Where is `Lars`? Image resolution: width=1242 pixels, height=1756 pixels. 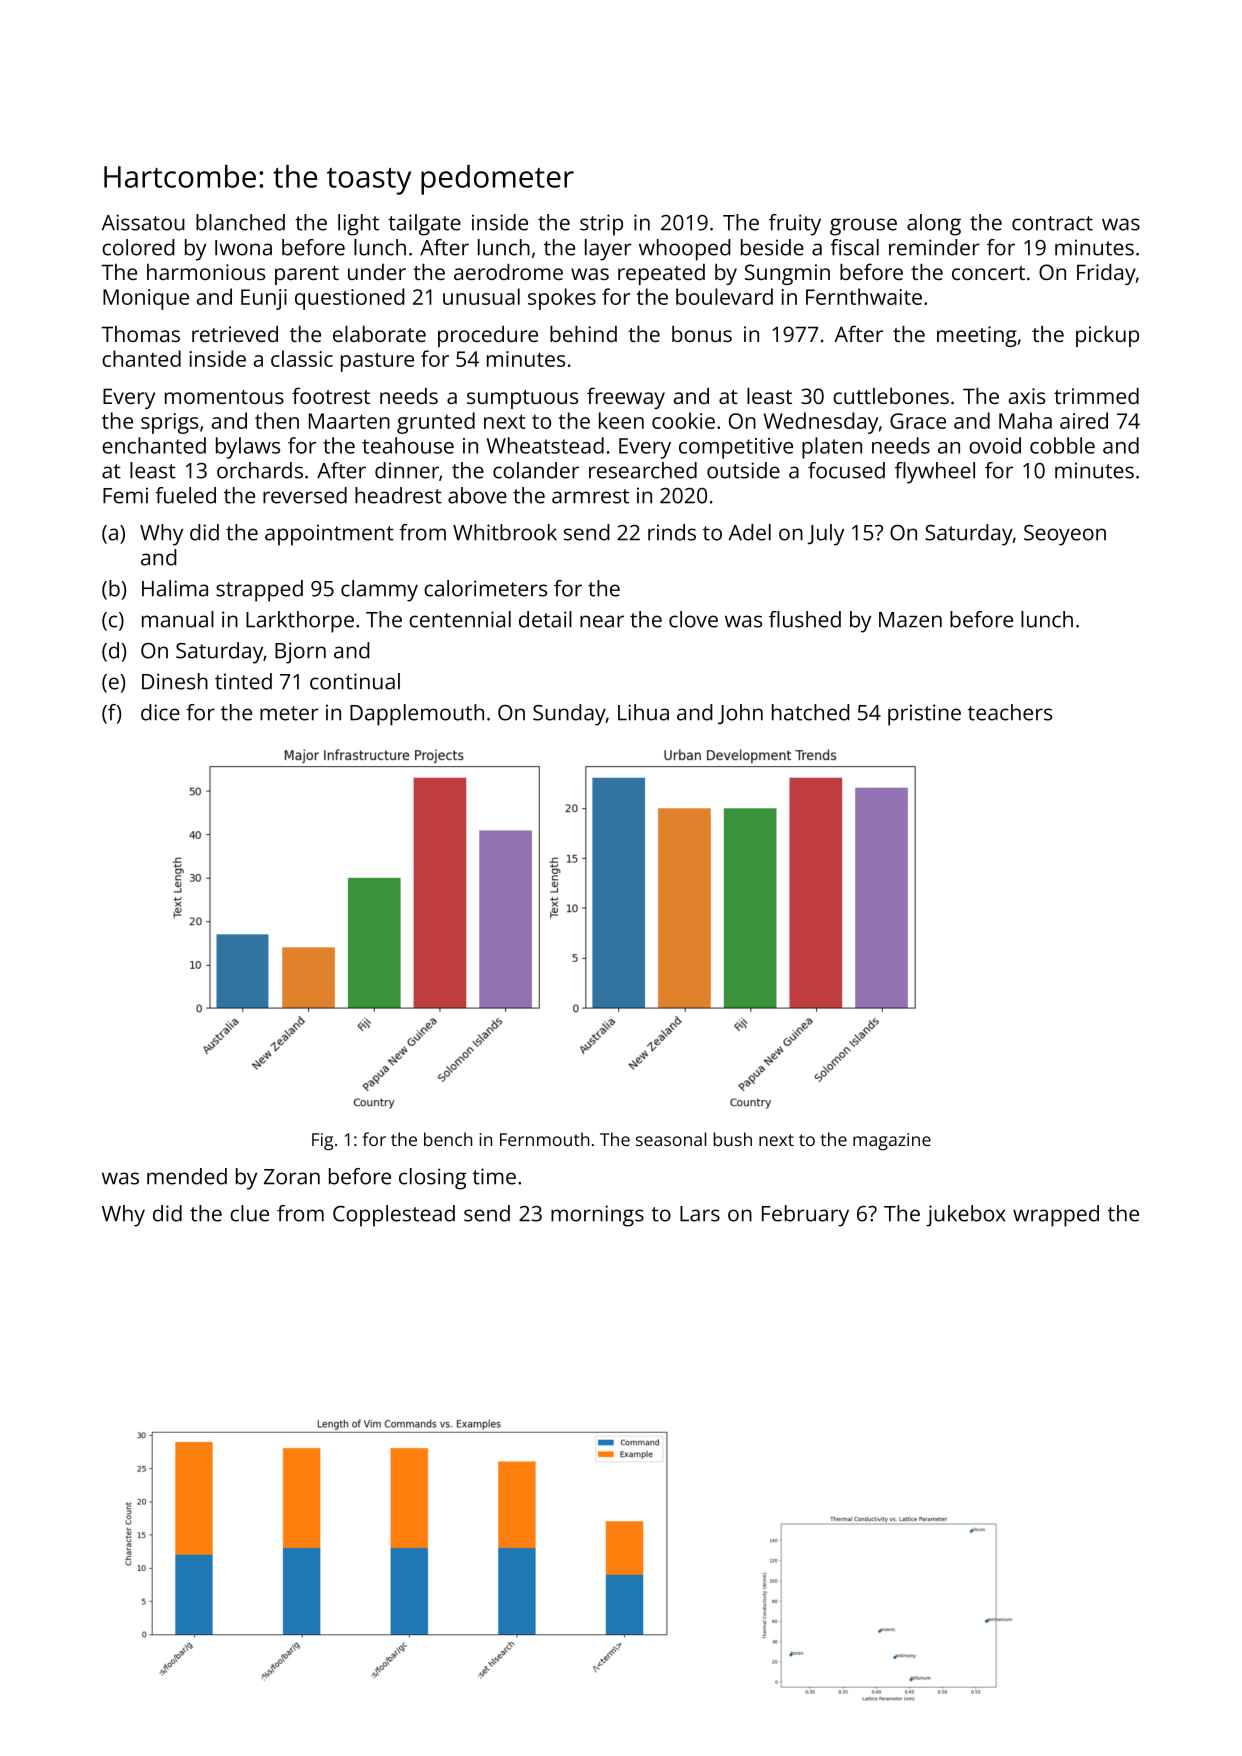 Lars is located at coordinates (700, 1214).
